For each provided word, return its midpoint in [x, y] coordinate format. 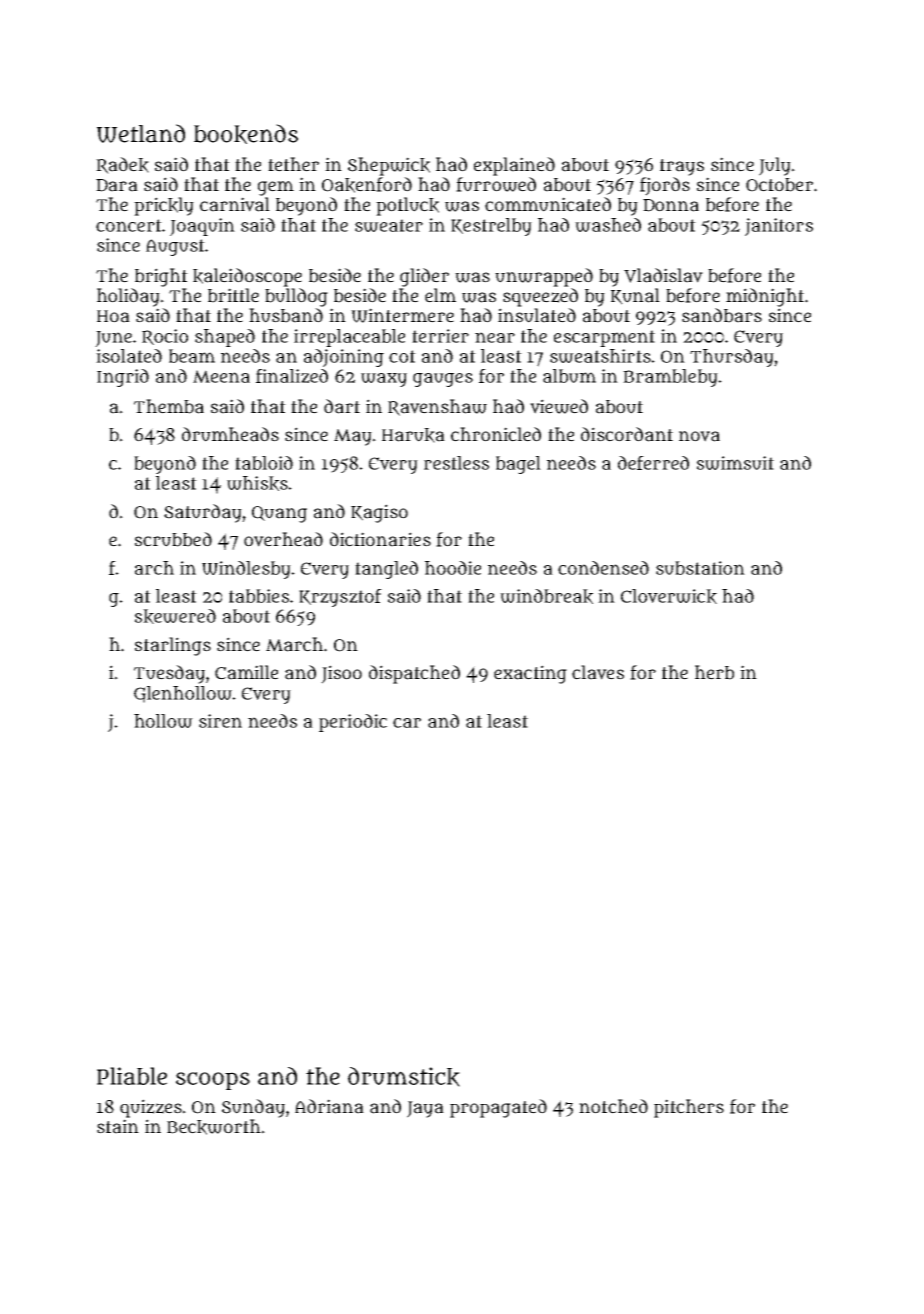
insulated [537, 315]
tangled [386, 570]
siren [220, 721]
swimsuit [735, 463]
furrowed [496, 184]
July [775, 166]
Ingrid [123, 378]
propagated [498, 1108]
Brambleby [670, 378]
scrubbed [173, 539]
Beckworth [214, 1127]
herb [714, 672]
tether [293, 164]
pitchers [689, 1108]
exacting [530, 674]
